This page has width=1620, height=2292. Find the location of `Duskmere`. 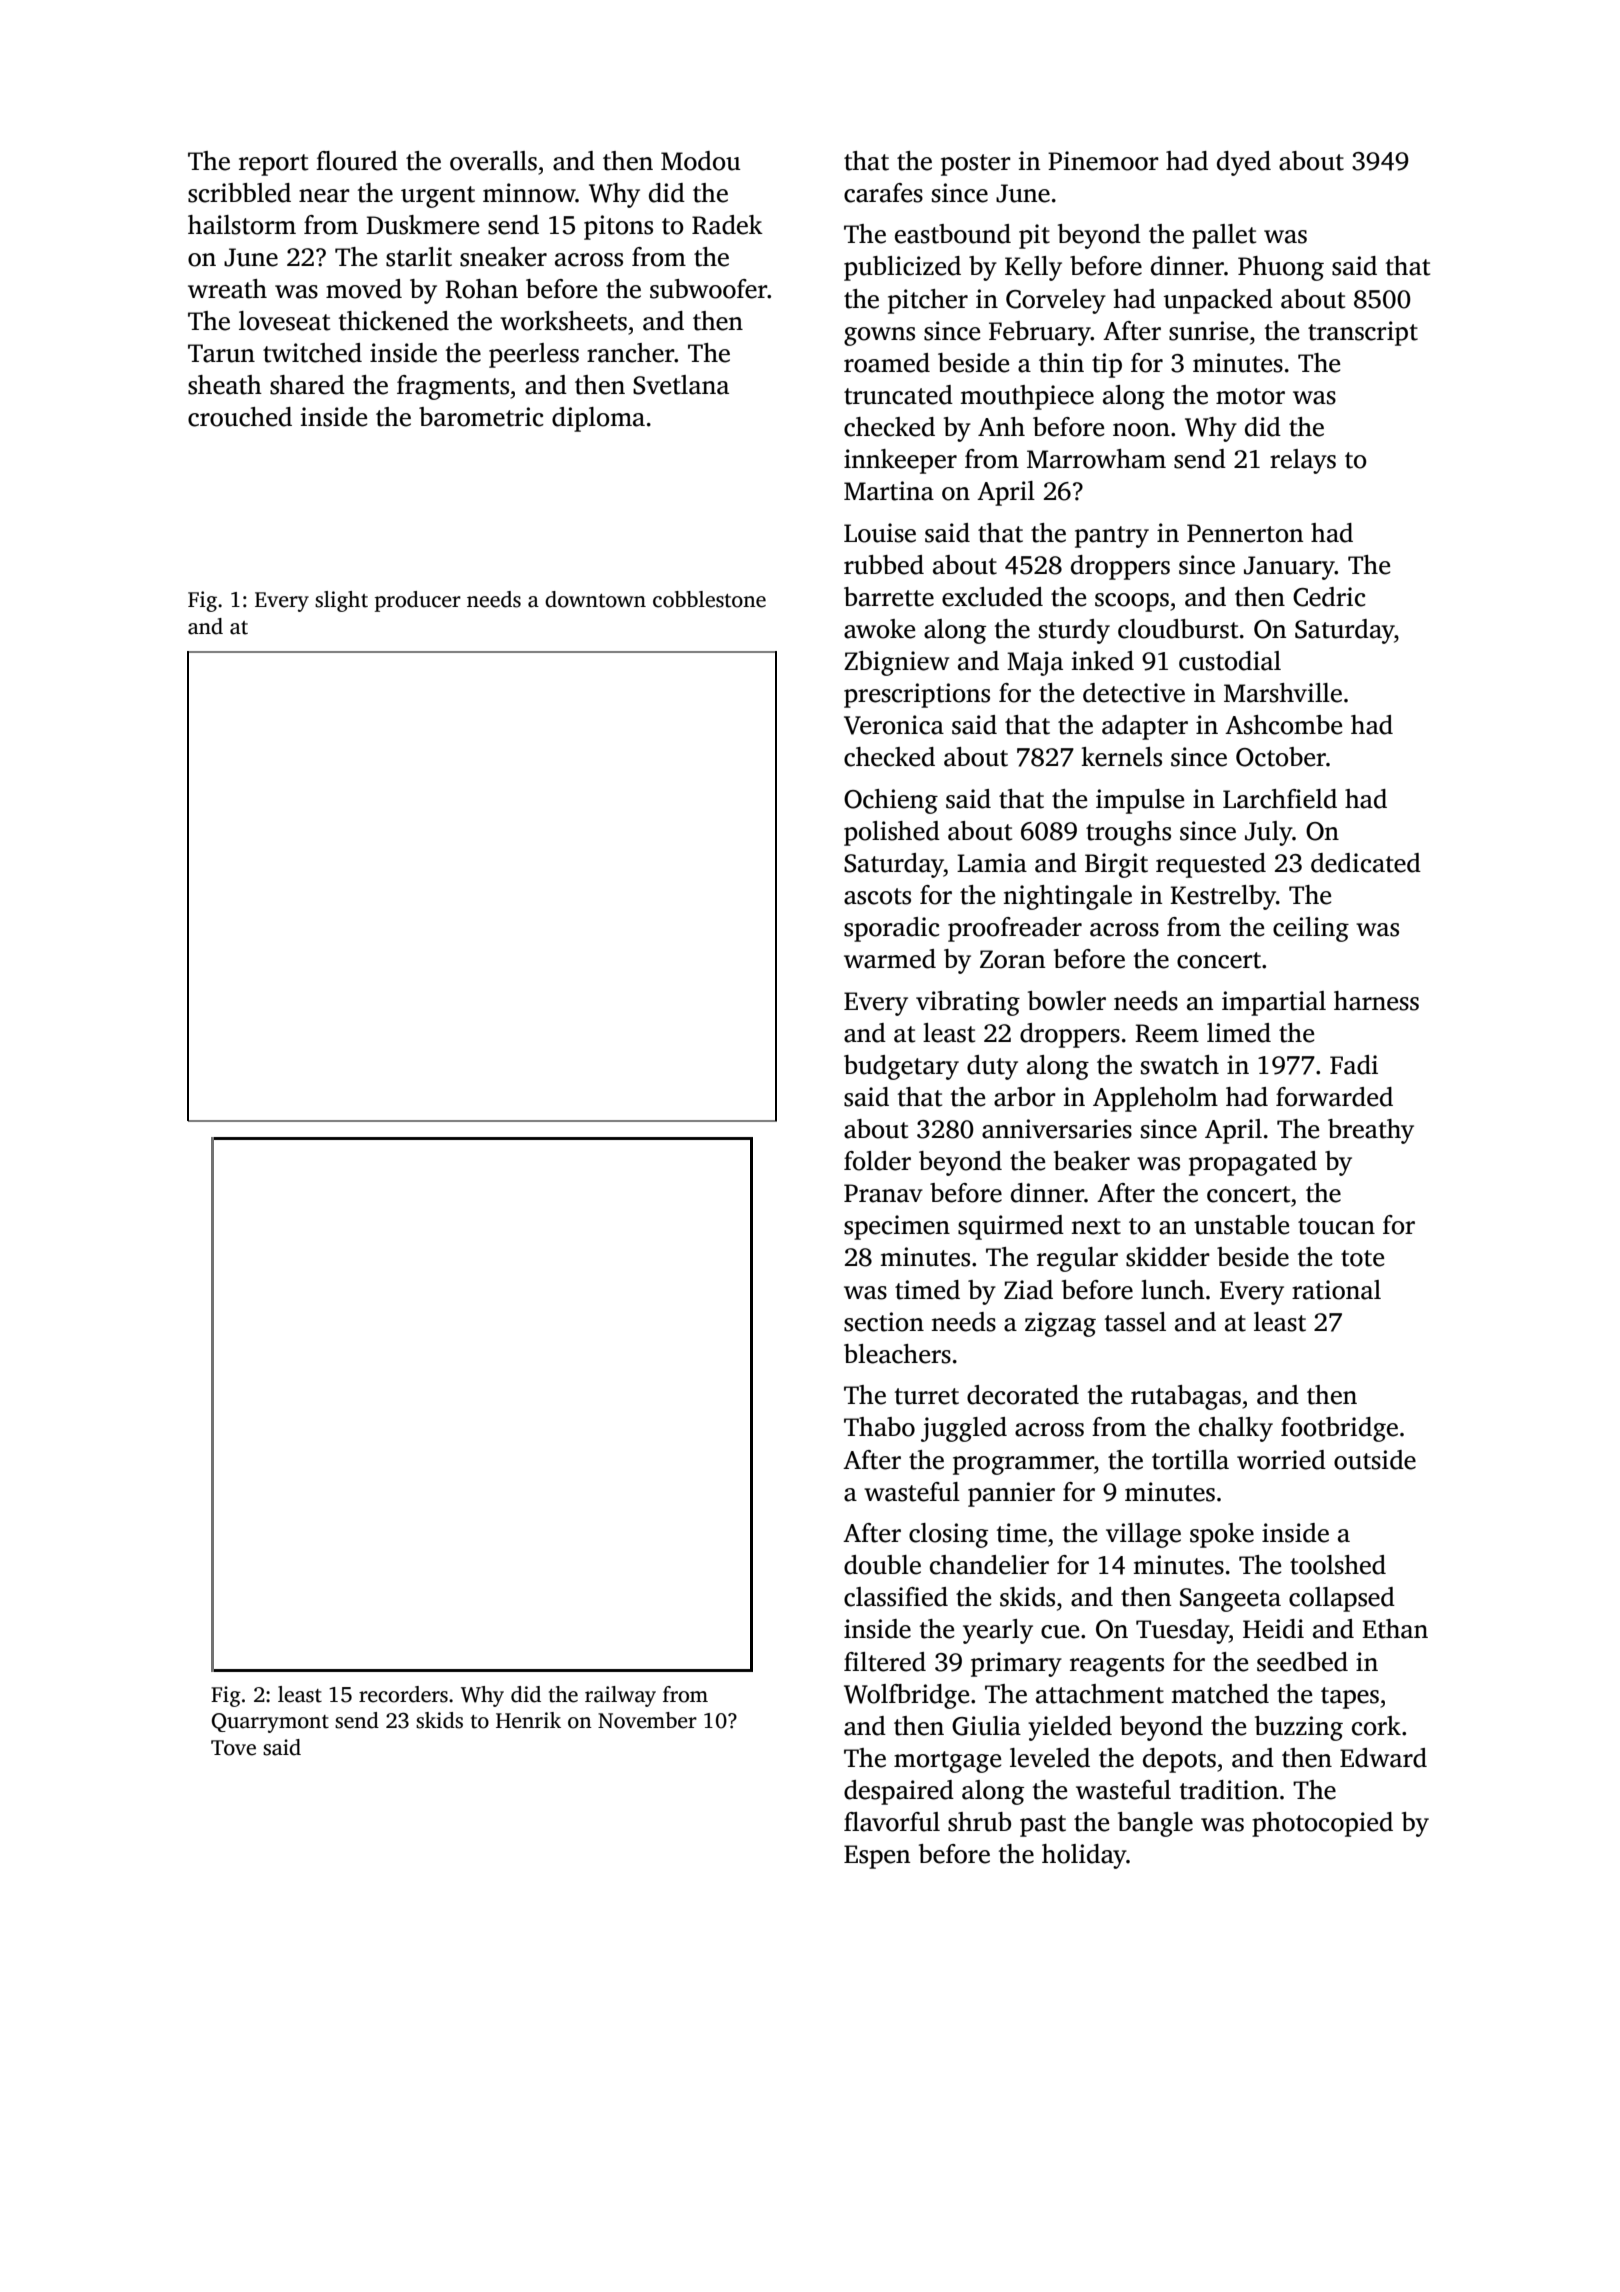

Duskmere is located at coordinates (422, 225).
